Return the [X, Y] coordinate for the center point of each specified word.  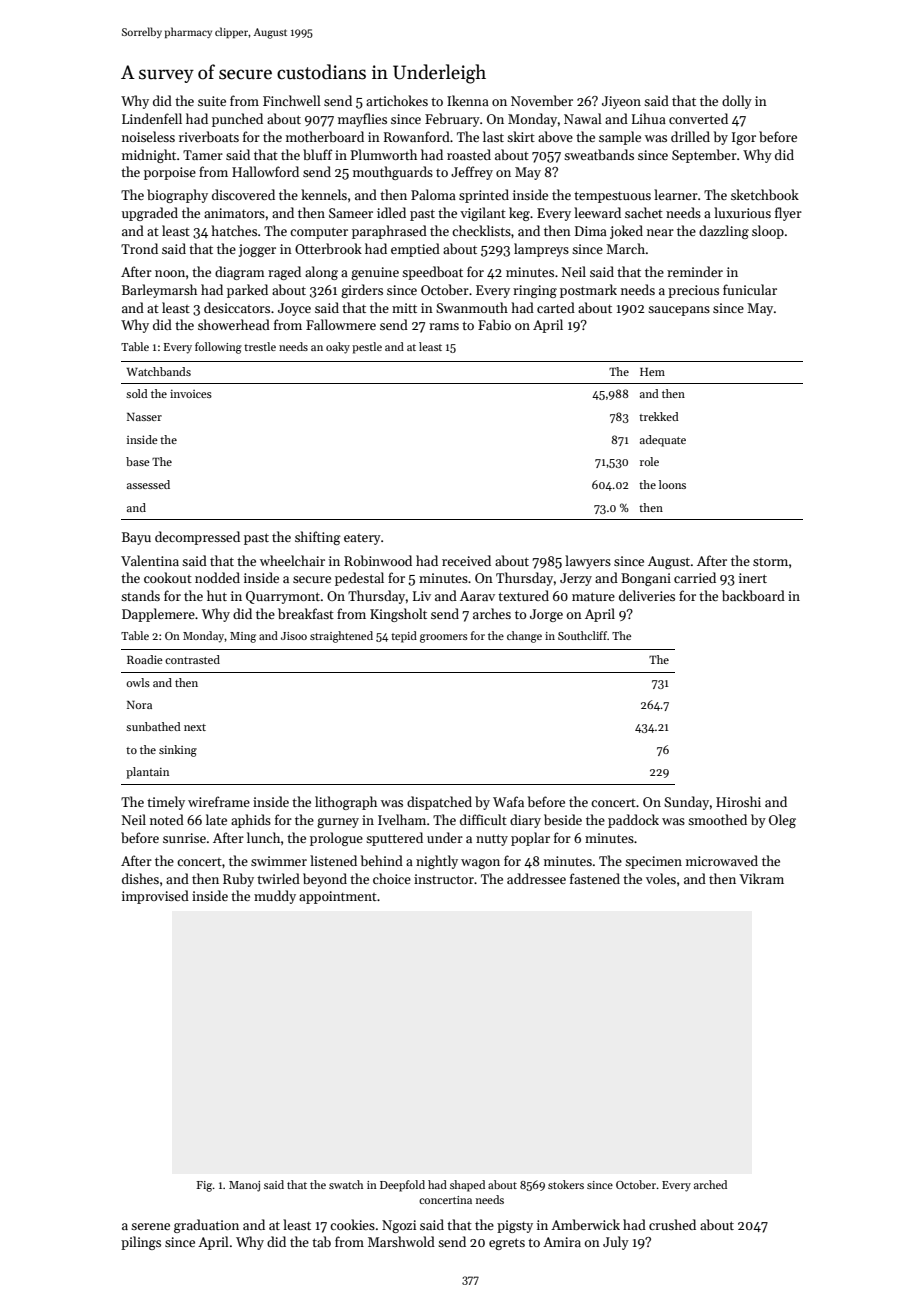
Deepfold [402, 1186]
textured [523, 595]
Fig [205, 1186]
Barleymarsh [159, 291]
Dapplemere [158, 615]
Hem [652, 371]
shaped [467, 1186]
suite [212, 101]
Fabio [494, 324]
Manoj [244, 1186]
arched [710, 1184]
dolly [737, 102]
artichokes [397, 100]
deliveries [647, 595]
